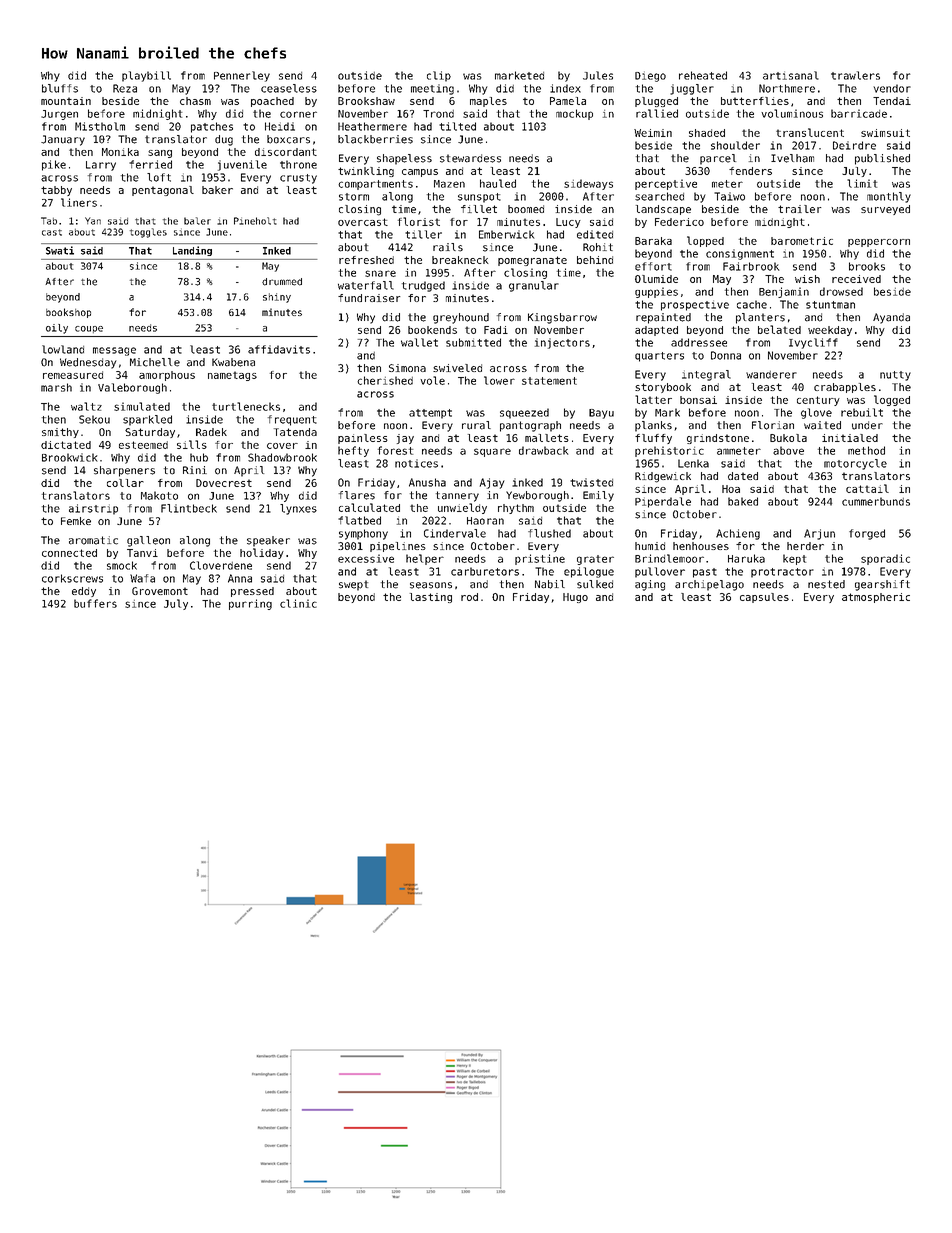 This document has height=1233, width=952. What do you see at coordinates (277, 298) in the document?
I see `shiny` at bounding box center [277, 298].
